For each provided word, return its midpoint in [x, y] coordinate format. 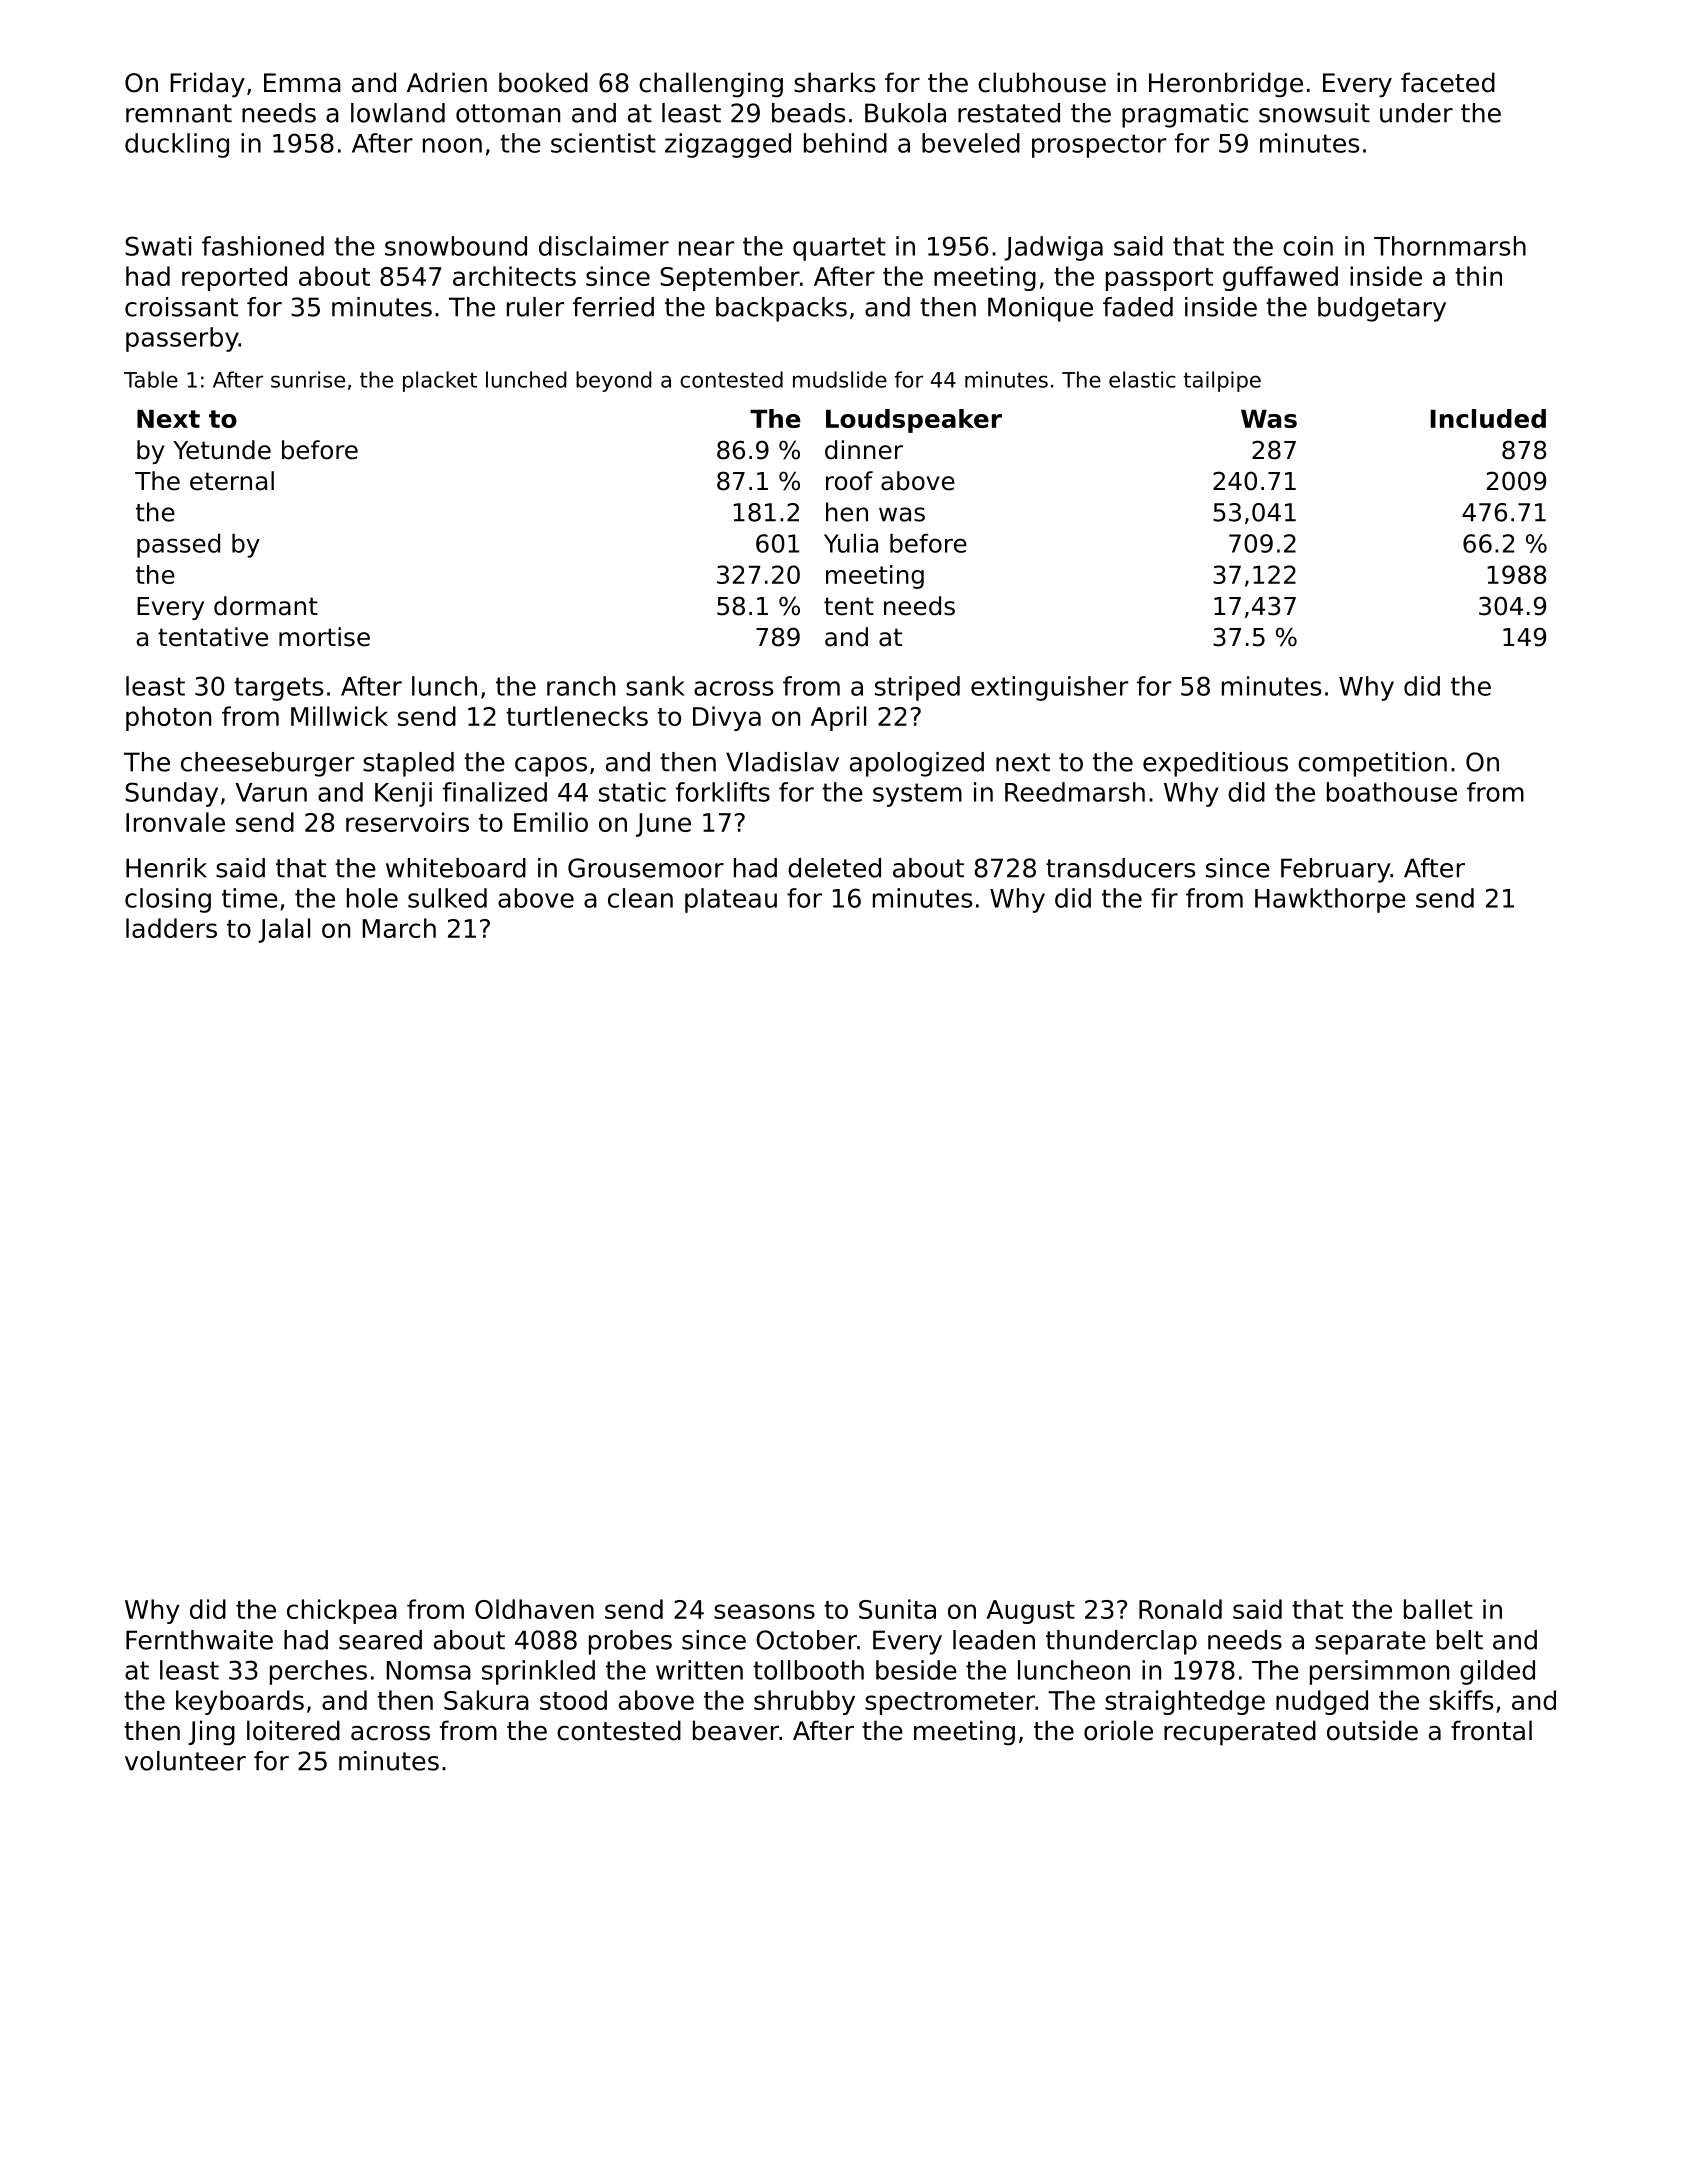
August [1030, 1612]
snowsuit [1314, 113]
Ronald [1180, 1609]
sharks [834, 82]
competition [1372, 764]
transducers [1120, 868]
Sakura [486, 1700]
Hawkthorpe [1330, 900]
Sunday [171, 794]
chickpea [342, 1611]
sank [655, 686]
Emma [302, 83]
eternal [232, 481]
